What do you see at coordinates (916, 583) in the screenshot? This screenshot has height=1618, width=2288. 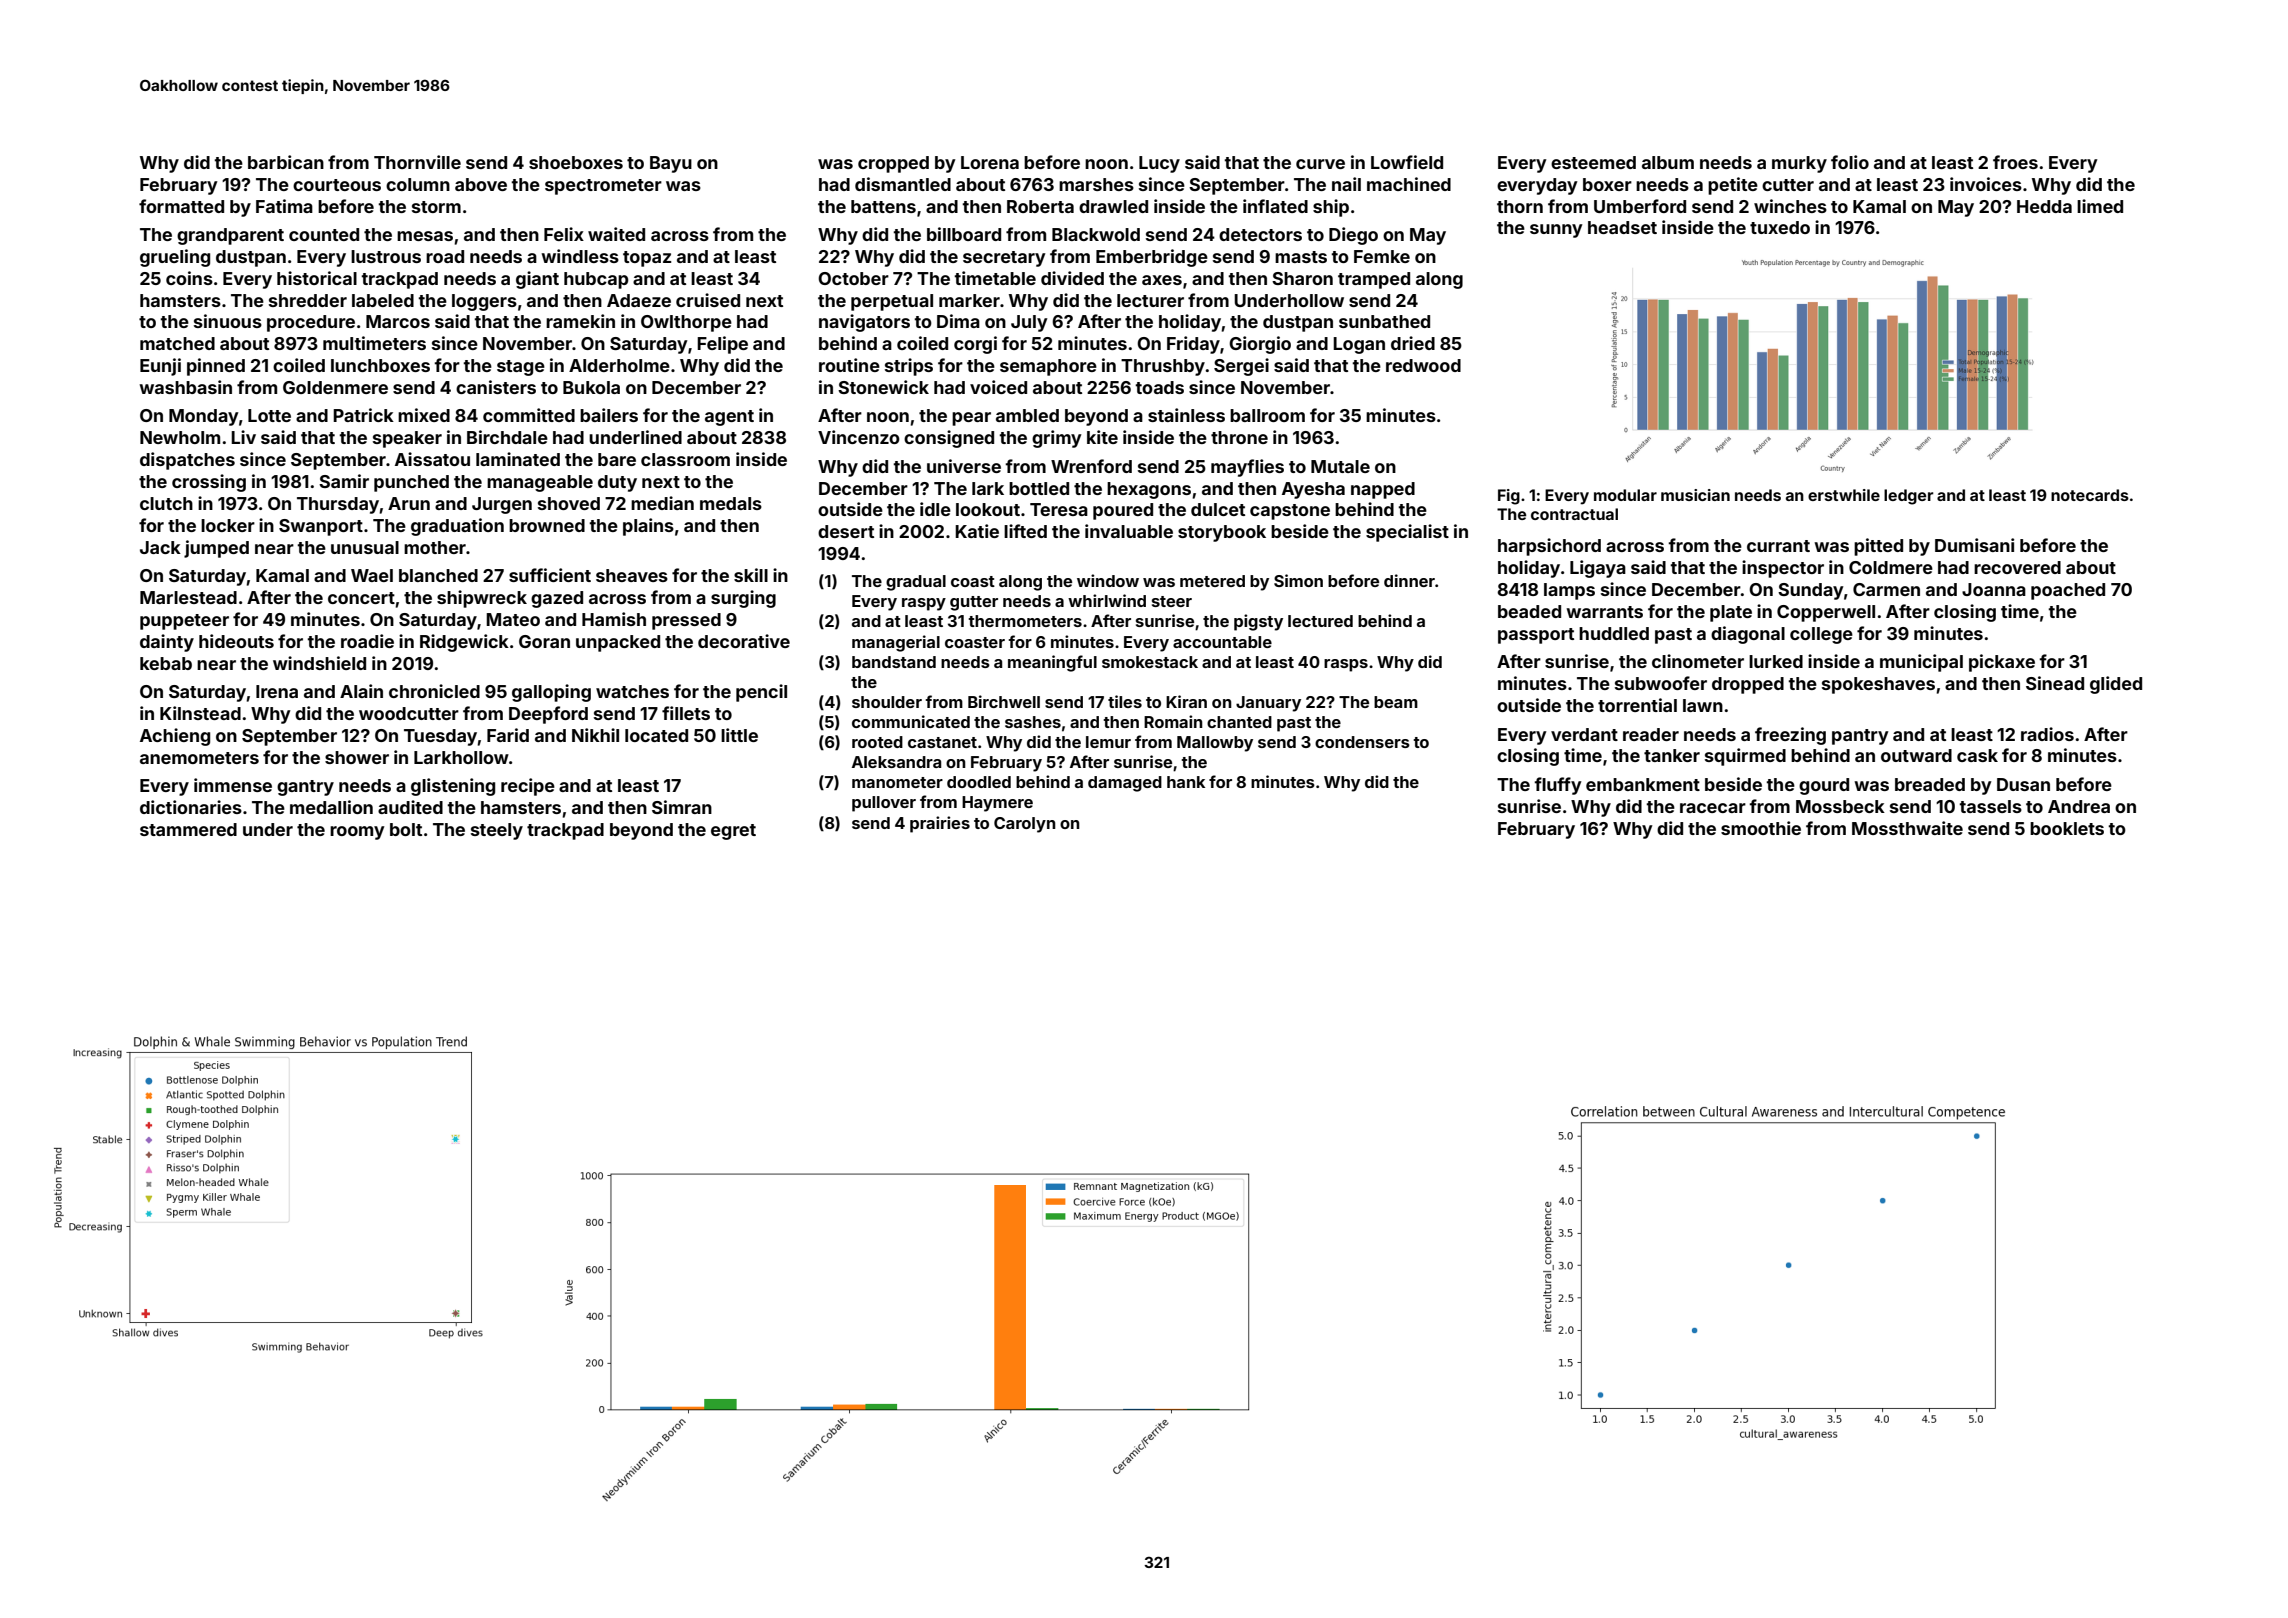 I see `gradual` at bounding box center [916, 583].
